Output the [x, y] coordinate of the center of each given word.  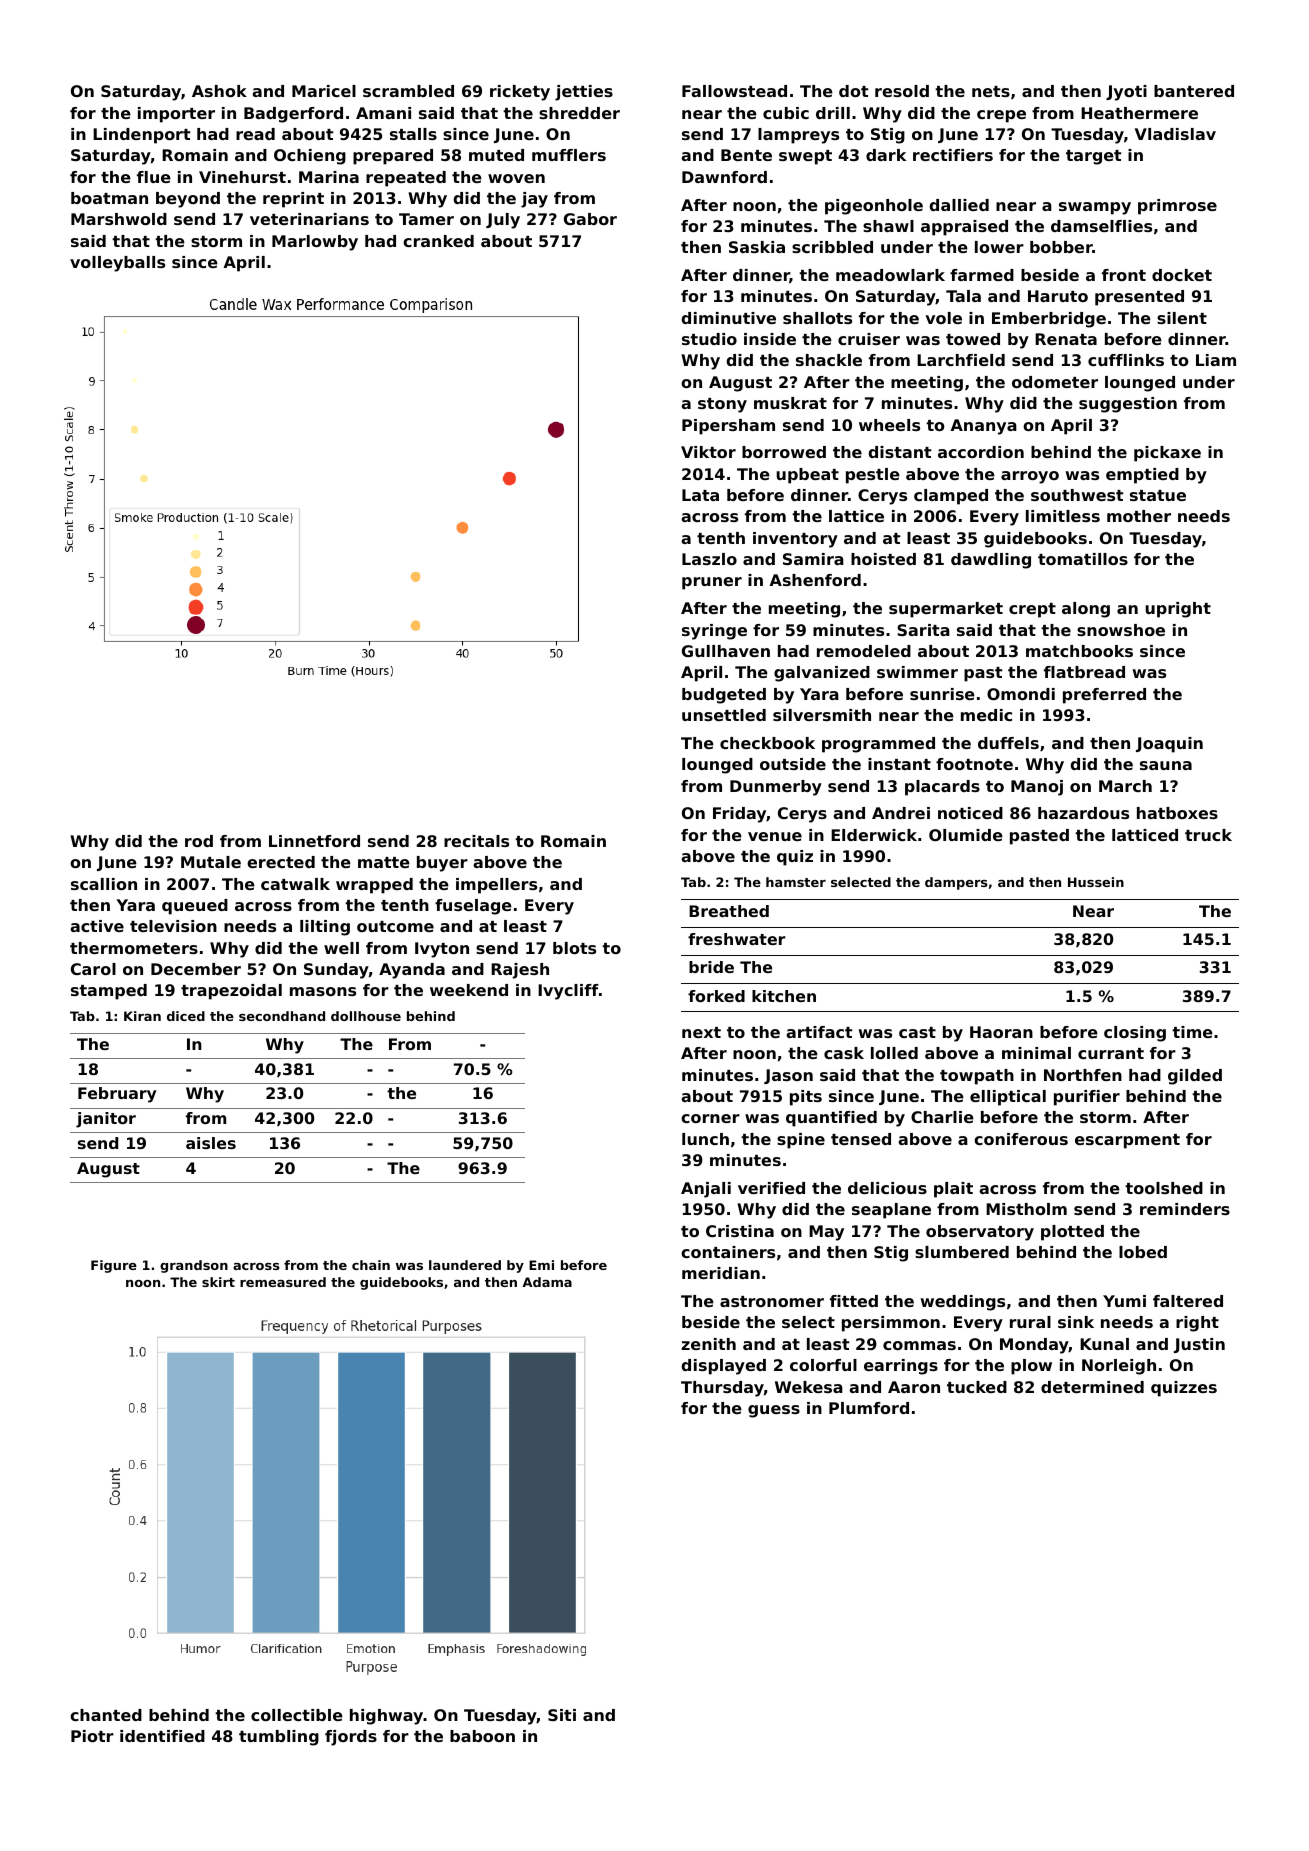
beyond [188, 200]
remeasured [283, 1282]
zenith [708, 1344]
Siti [562, 1715]
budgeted [724, 696]
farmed [982, 275]
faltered [1188, 1301]
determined [1092, 1387]
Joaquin [1169, 745]
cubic [786, 113]
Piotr [92, 1736]
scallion [104, 884]
